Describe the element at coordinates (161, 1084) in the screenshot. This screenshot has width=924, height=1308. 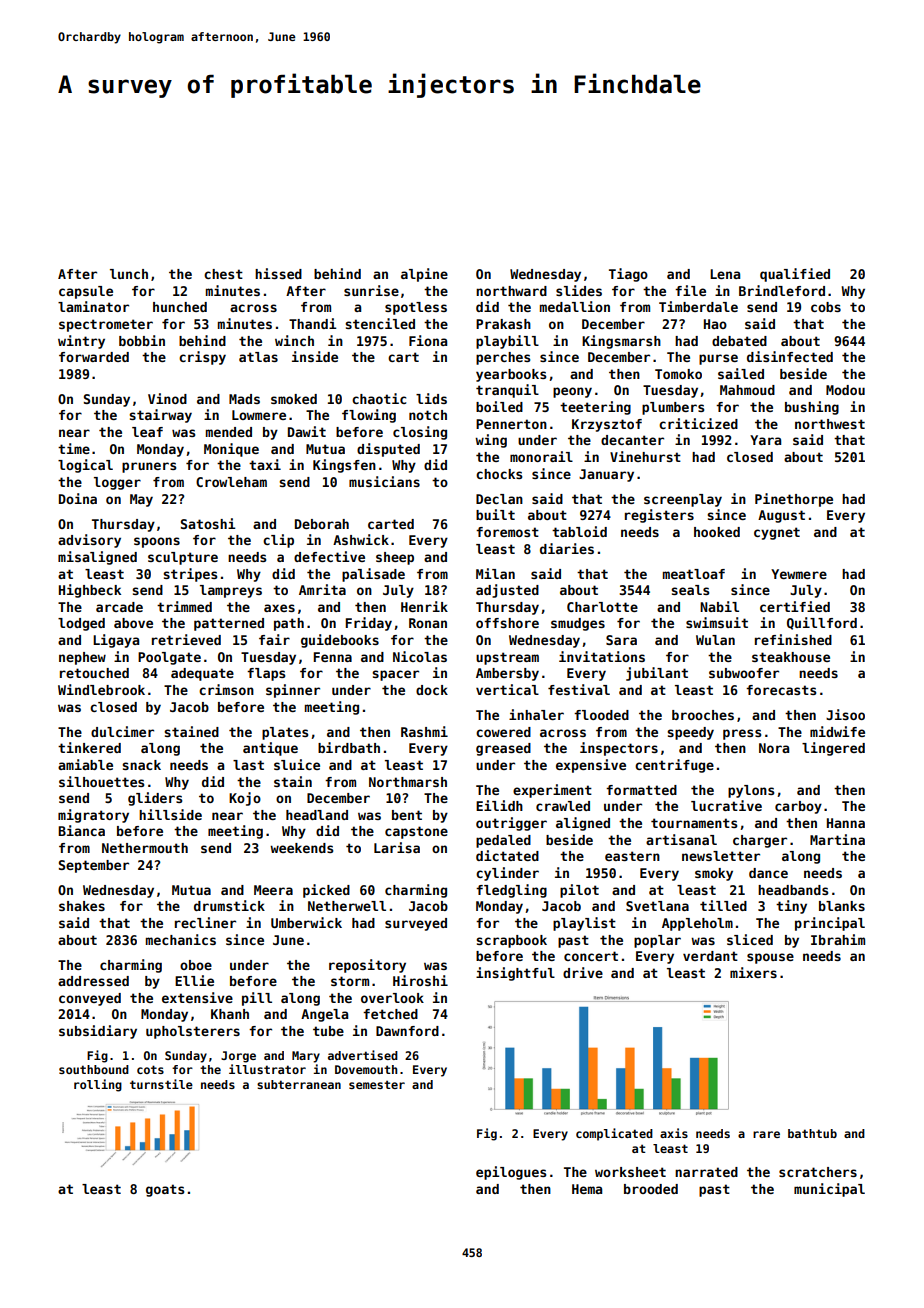
I see `turnstile` at that location.
